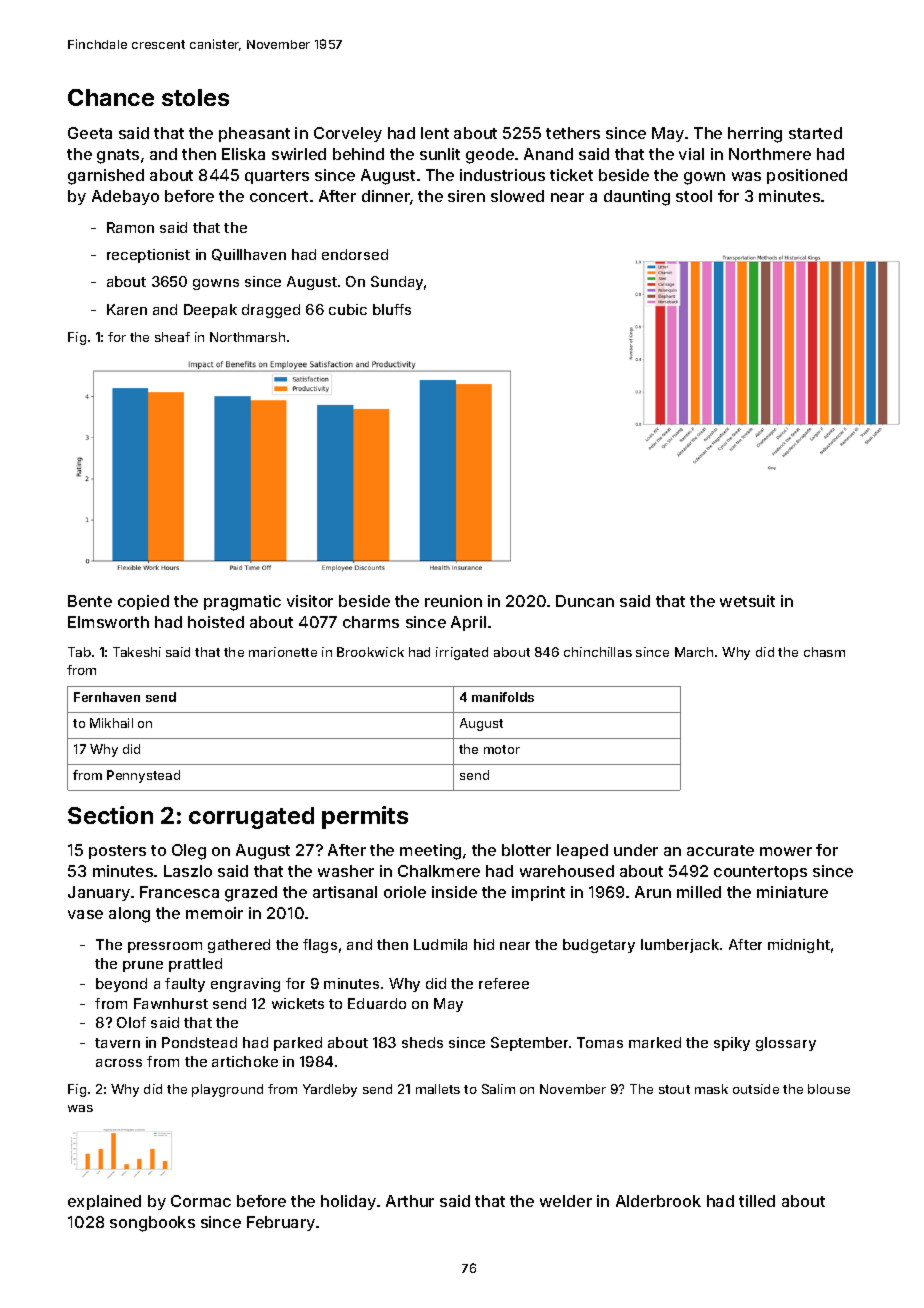 The image size is (924, 1308). I want to click on sheaf, so click(172, 337).
